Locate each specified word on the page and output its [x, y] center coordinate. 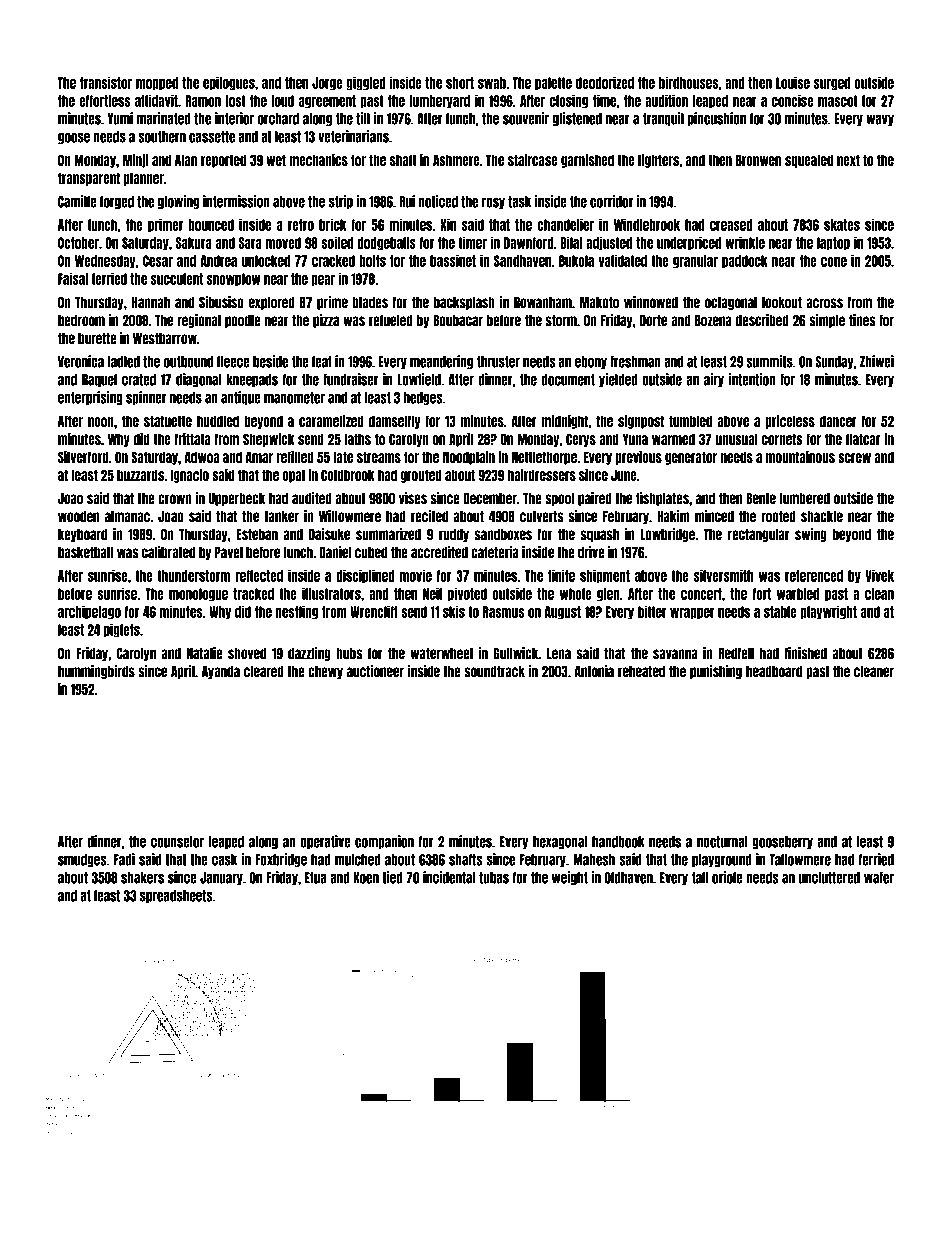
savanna [675, 654]
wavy [880, 120]
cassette [212, 137]
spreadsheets [176, 896]
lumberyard [439, 102]
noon [101, 422]
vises [413, 498]
